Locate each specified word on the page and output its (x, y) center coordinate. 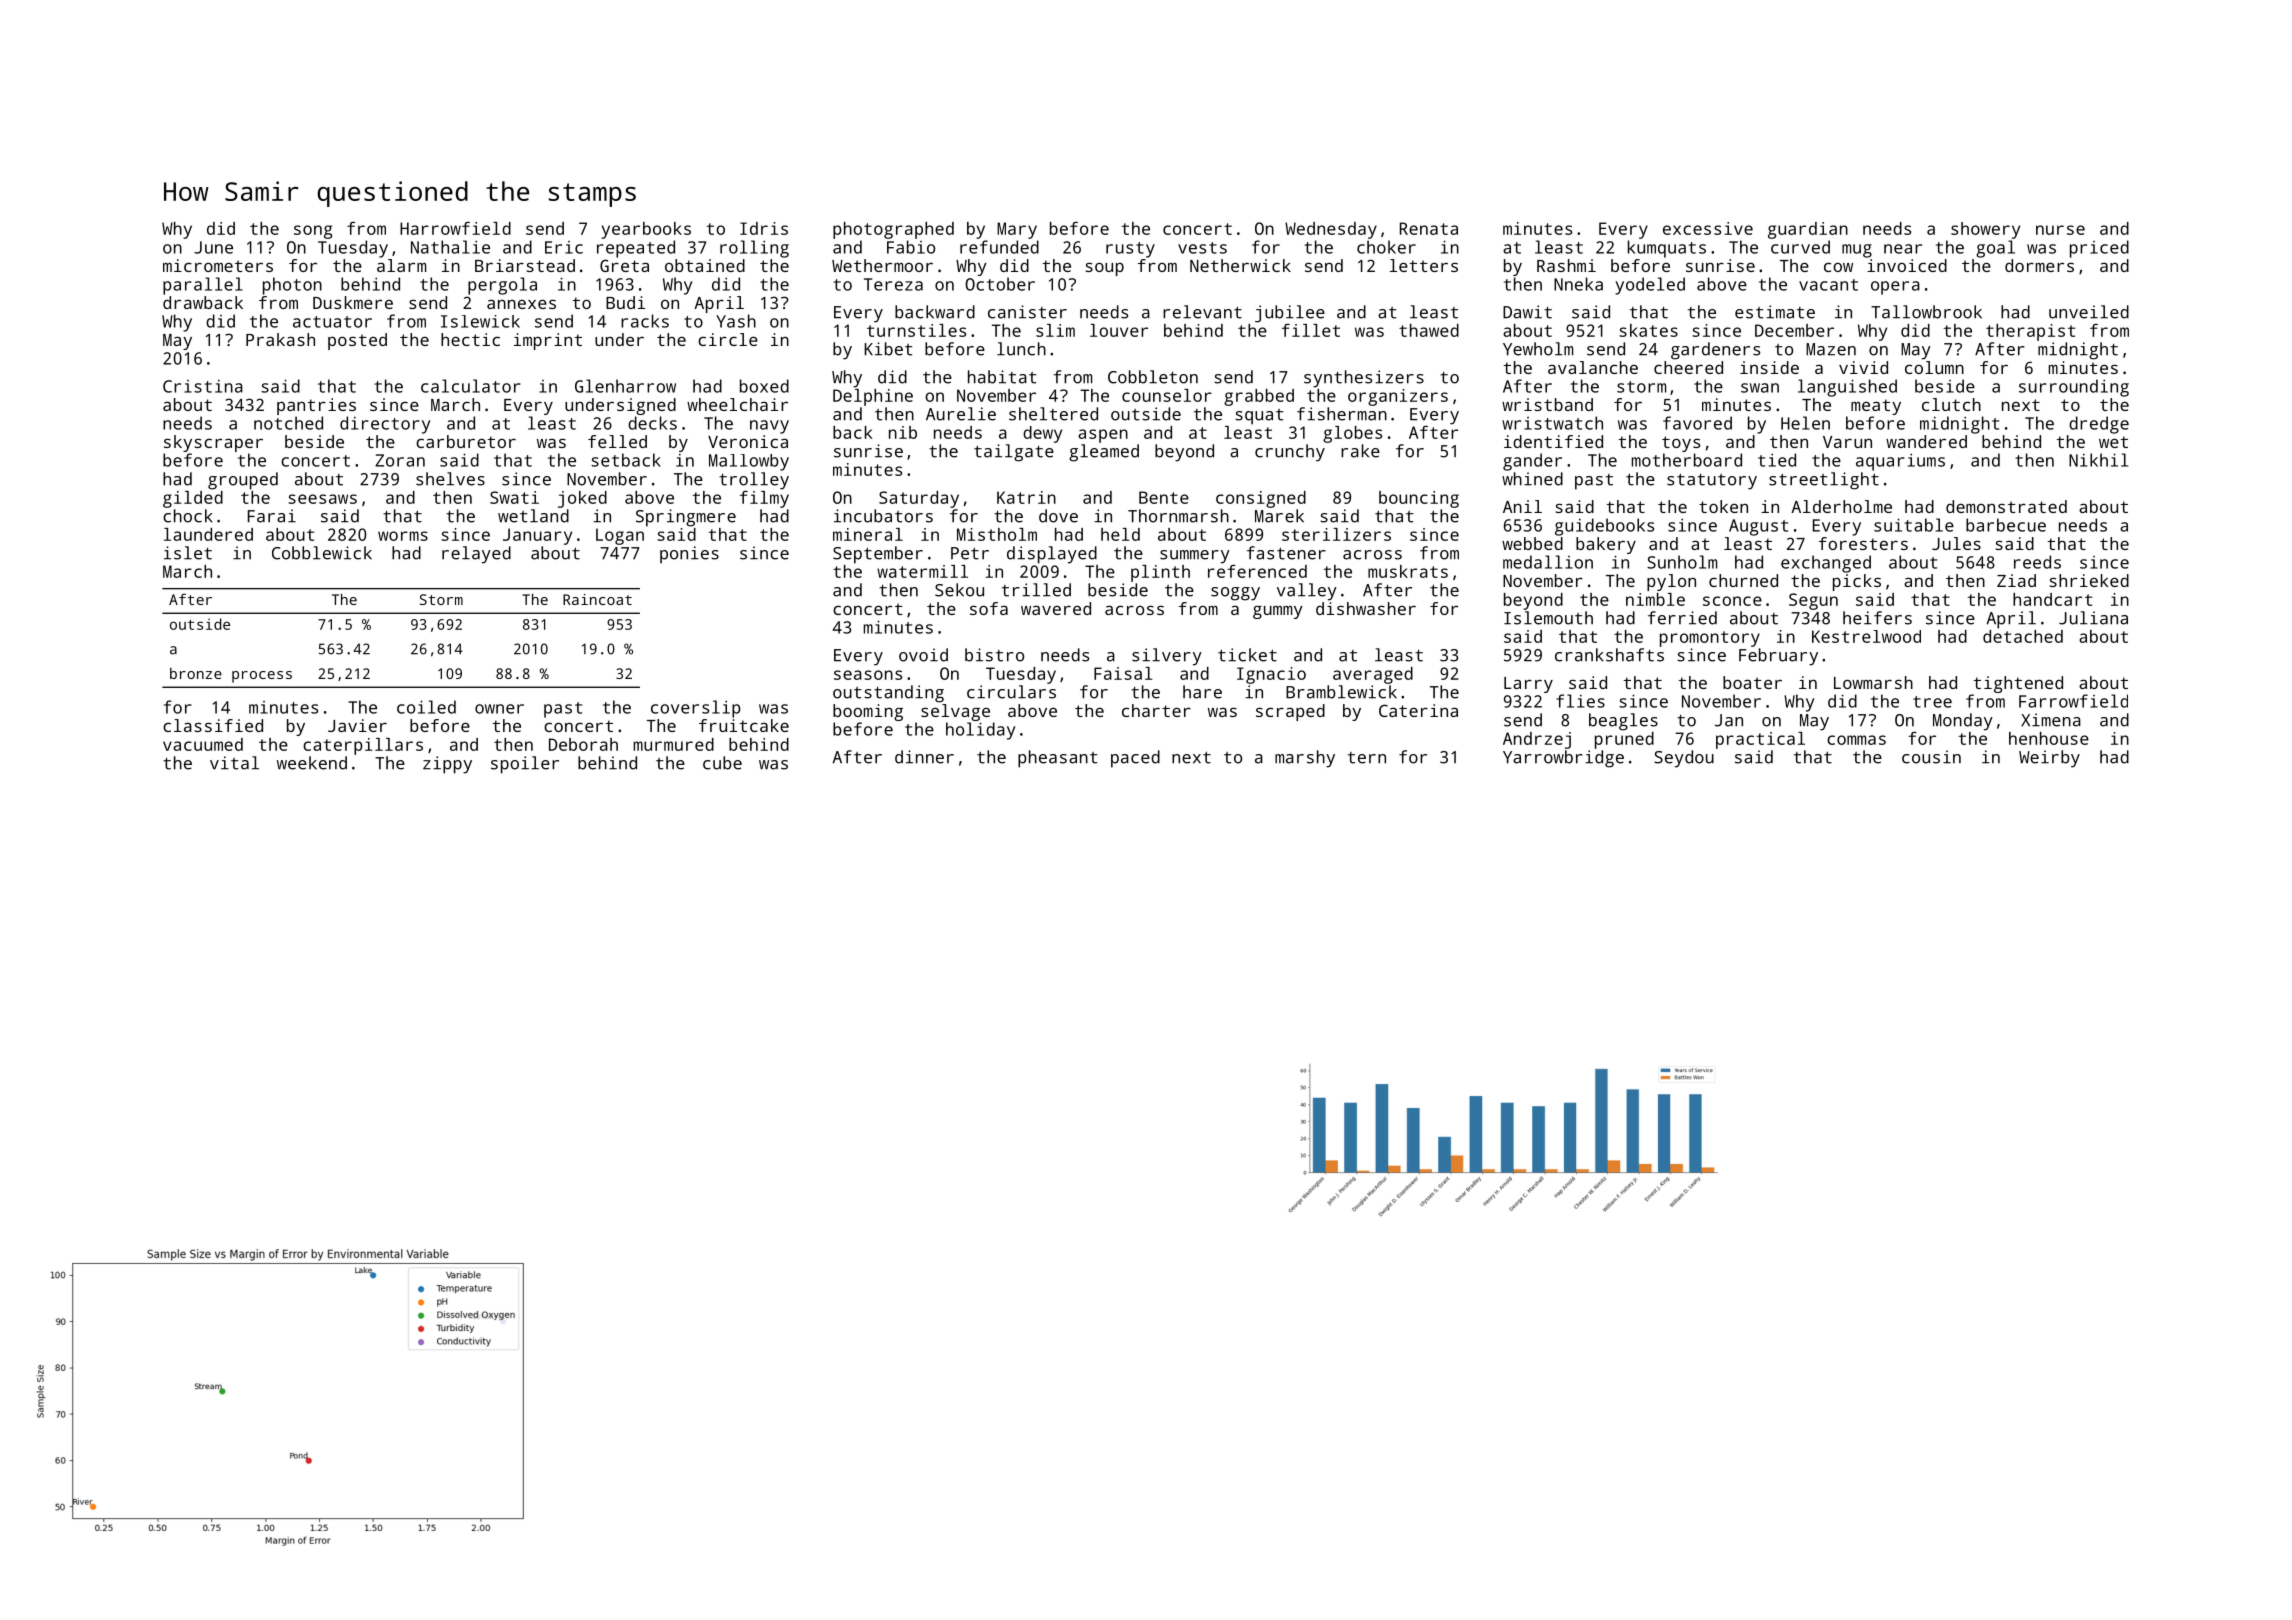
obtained (705, 265)
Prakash (280, 339)
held (1120, 534)
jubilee (1290, 314)
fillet (1311, 330)
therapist (2030, 332)
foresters (1863, 543)
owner (499, 709)
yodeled (1650, 286)
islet (188, 553)
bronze (196, 673)
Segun (1813, 601)
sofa (989, 608)
